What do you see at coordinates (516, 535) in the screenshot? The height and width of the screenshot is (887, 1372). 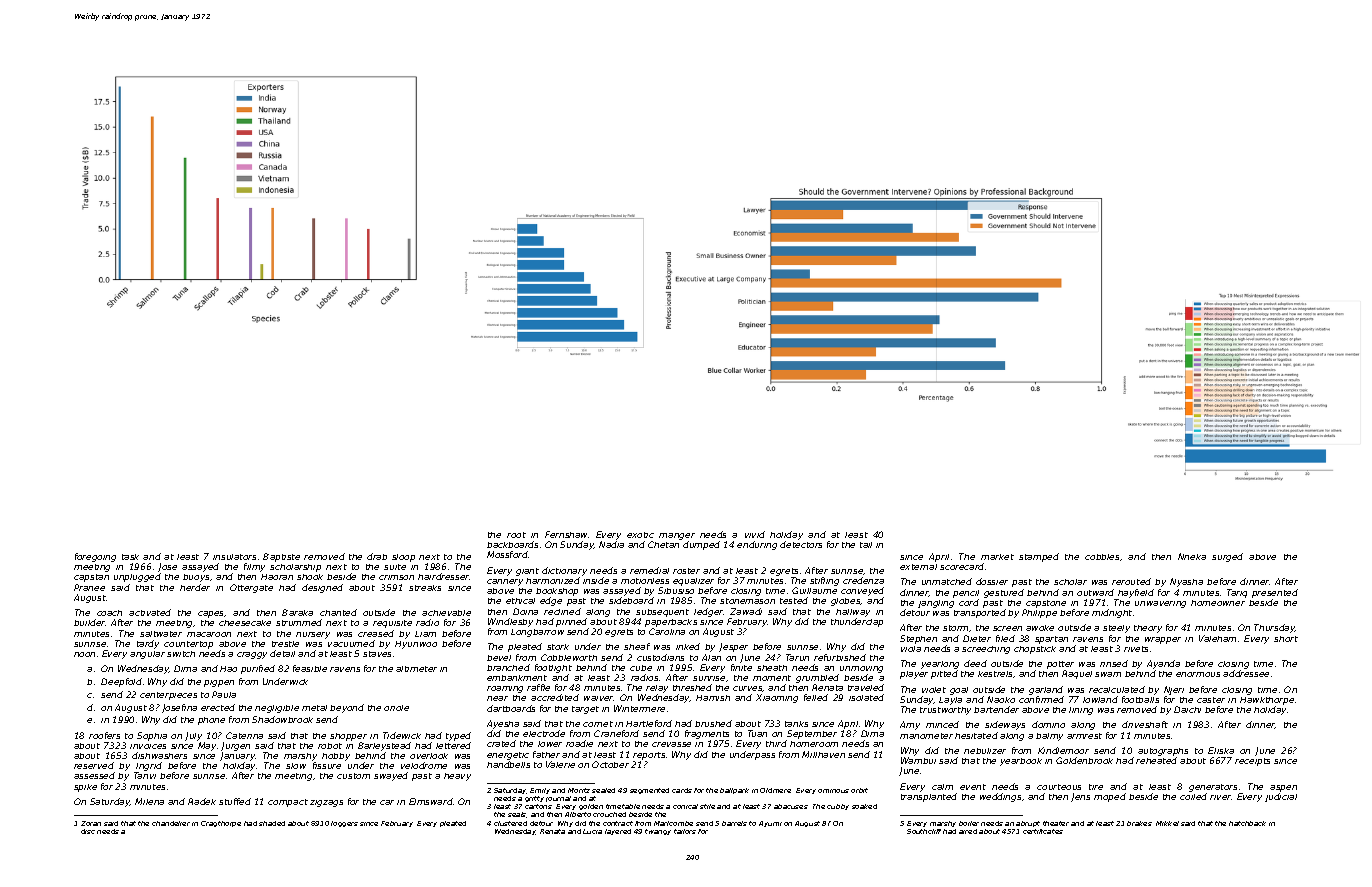 I see `root` at bounding box center [516, 535].
